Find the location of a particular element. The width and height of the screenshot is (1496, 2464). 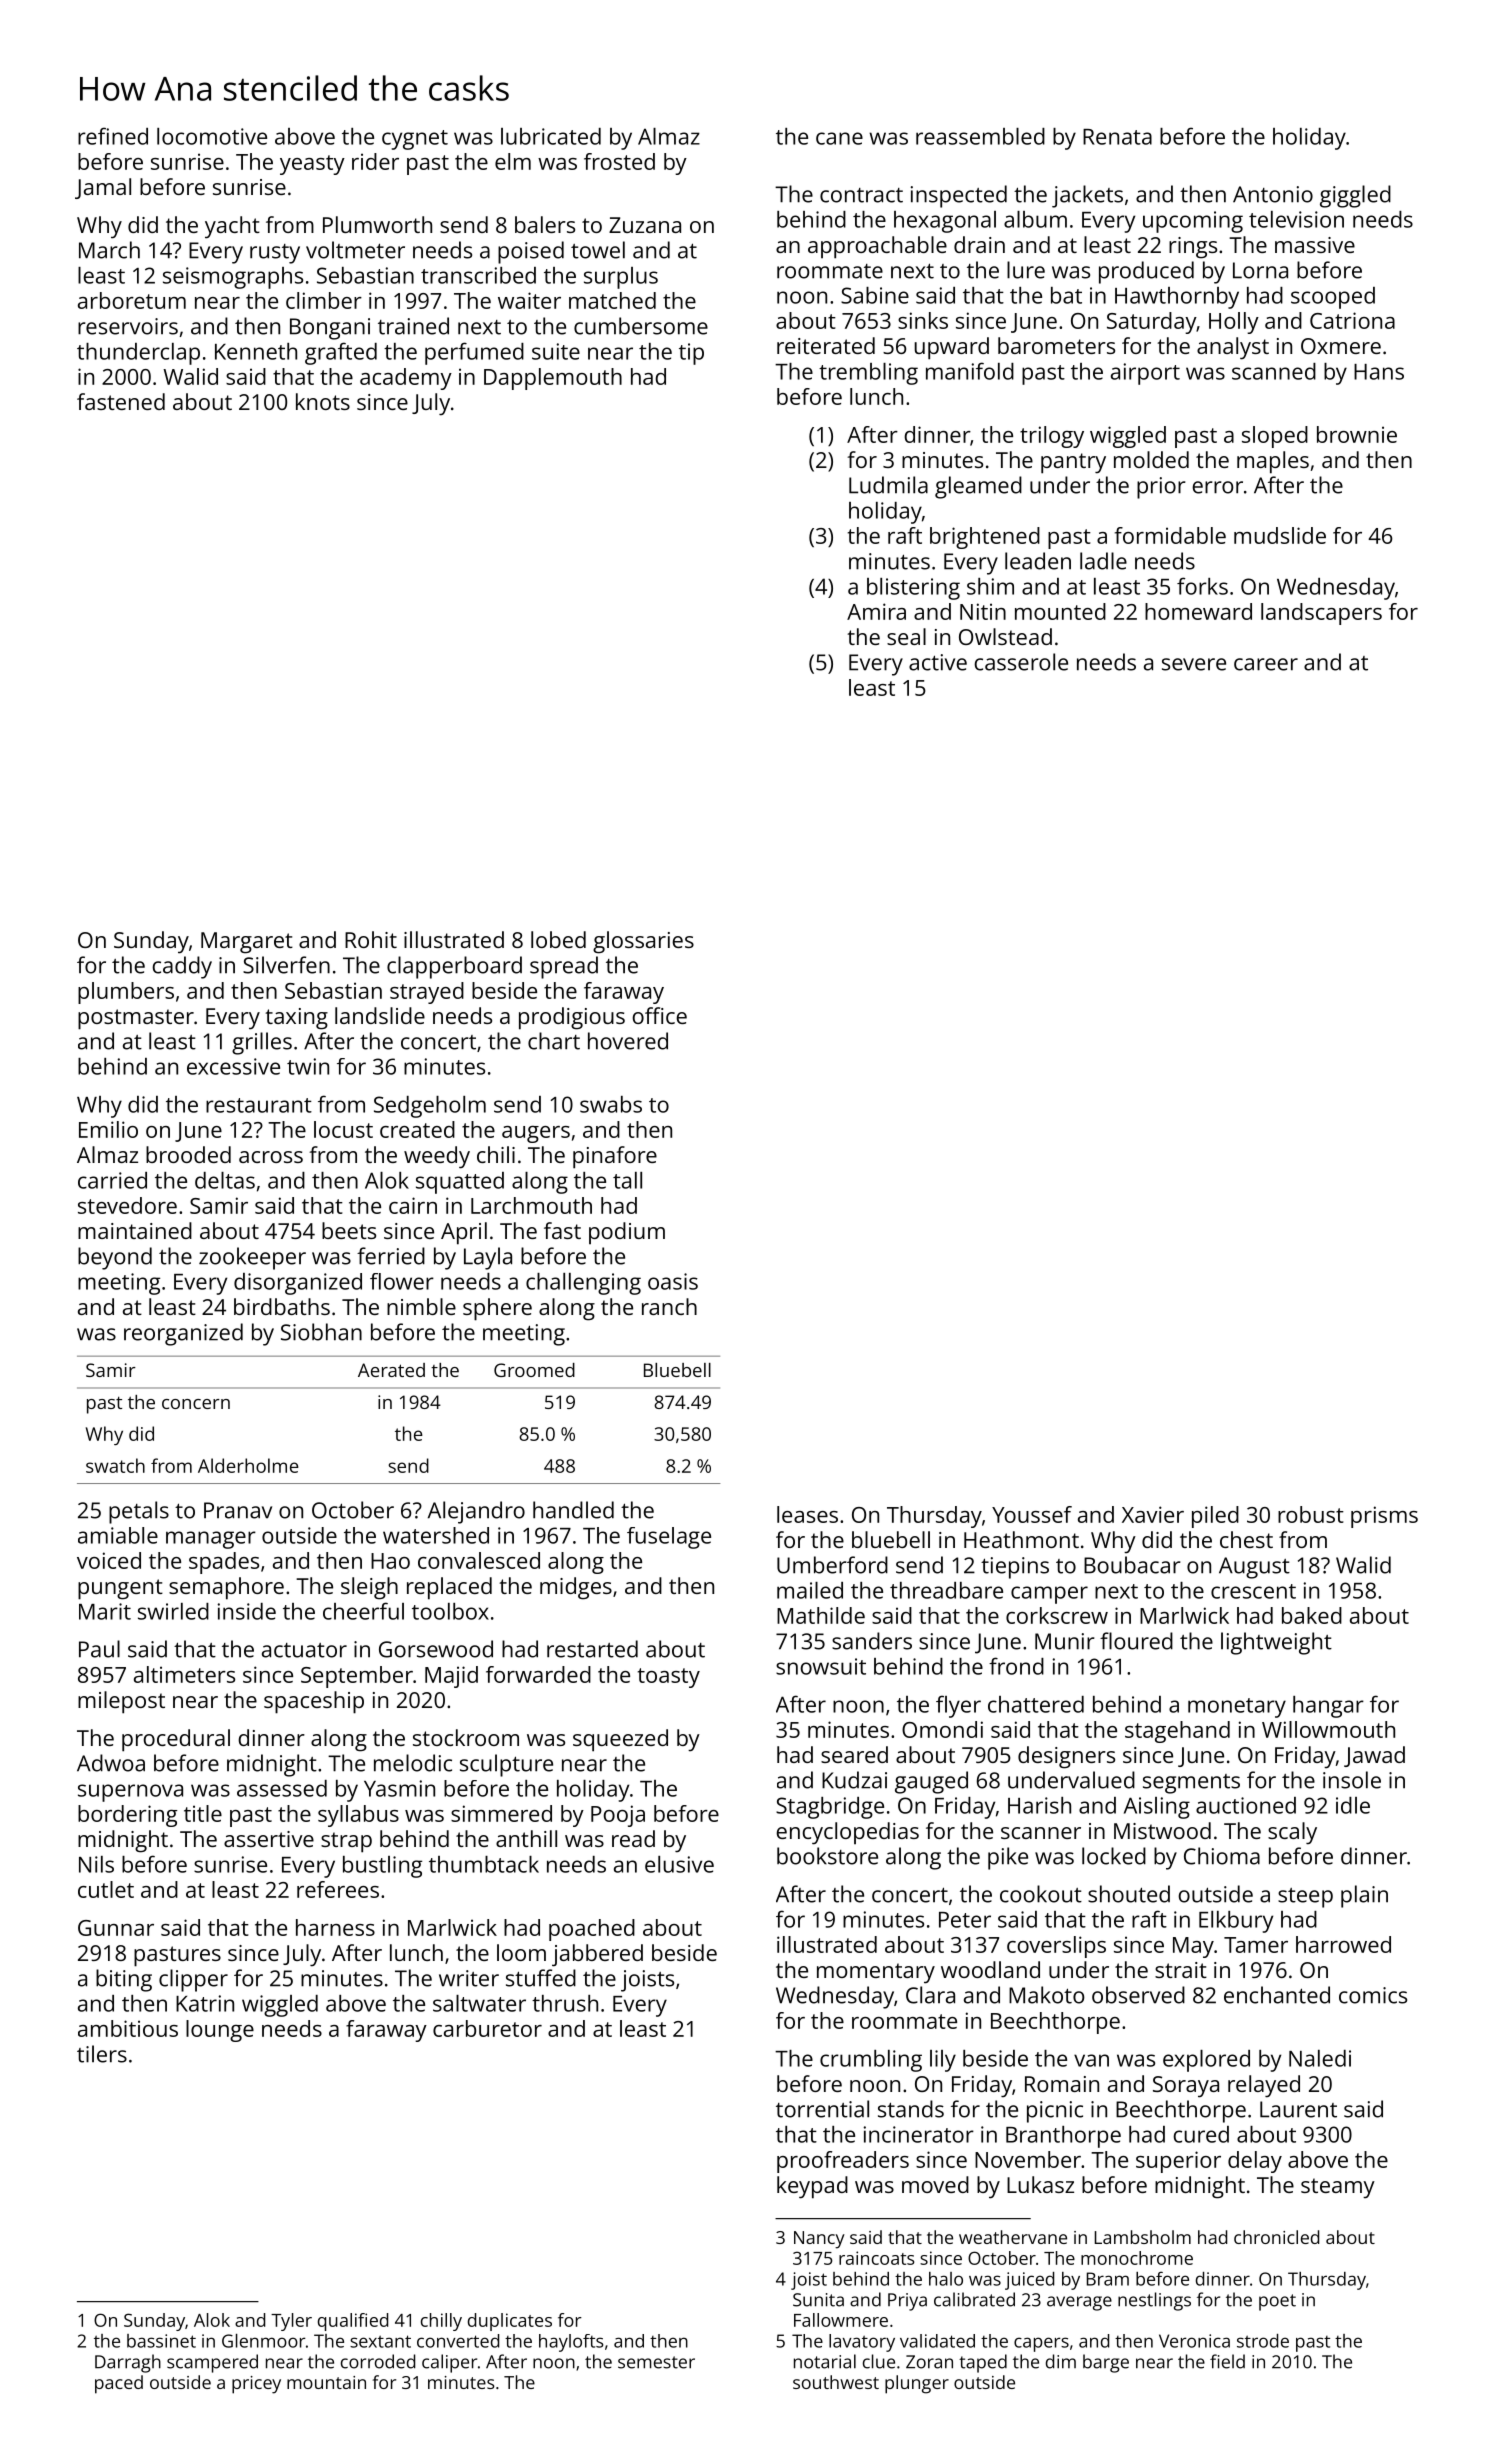

Jamal is located at coordinates (103, 188).
